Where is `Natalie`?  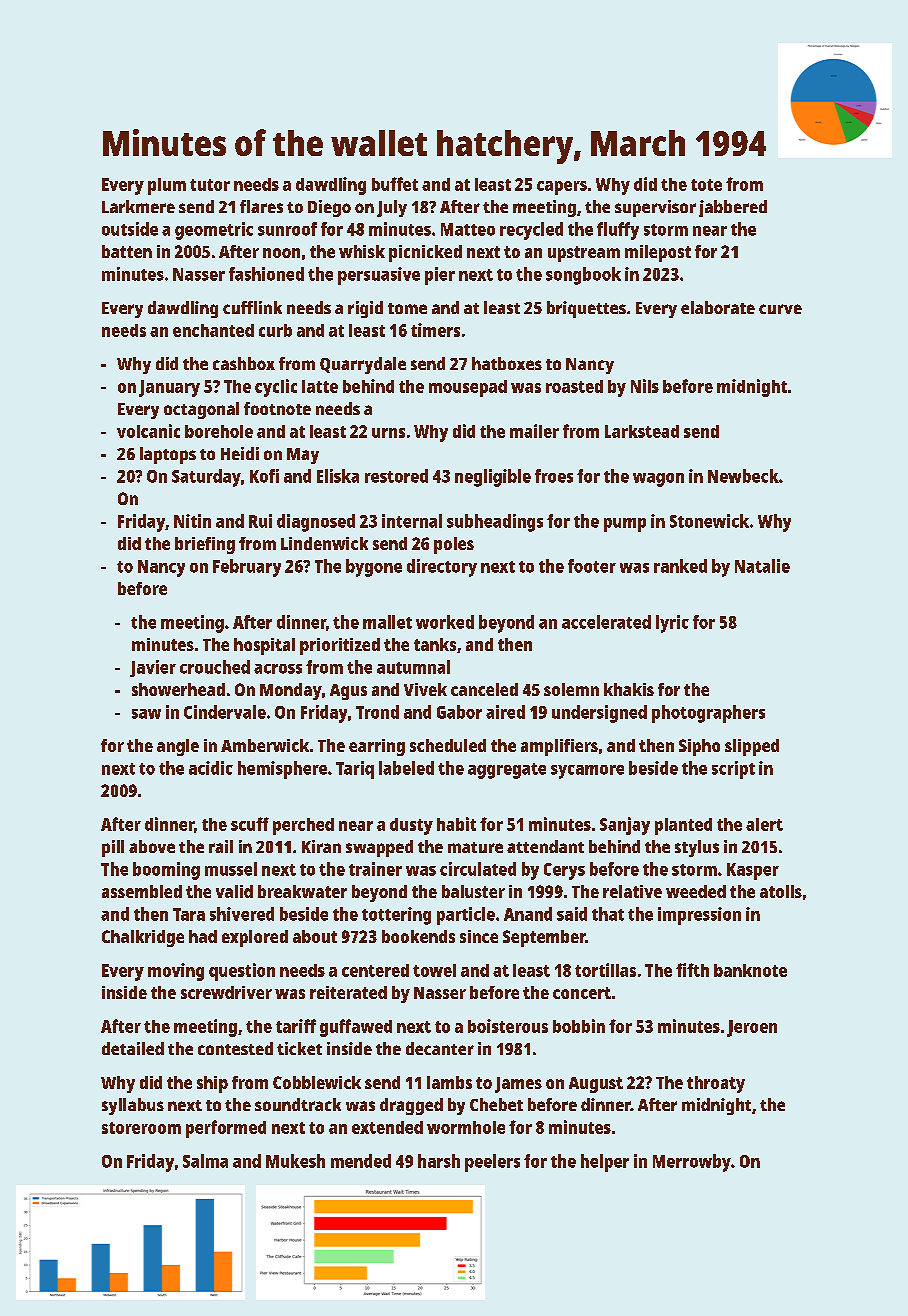
Natalie is located at coordinates (762, 566).
